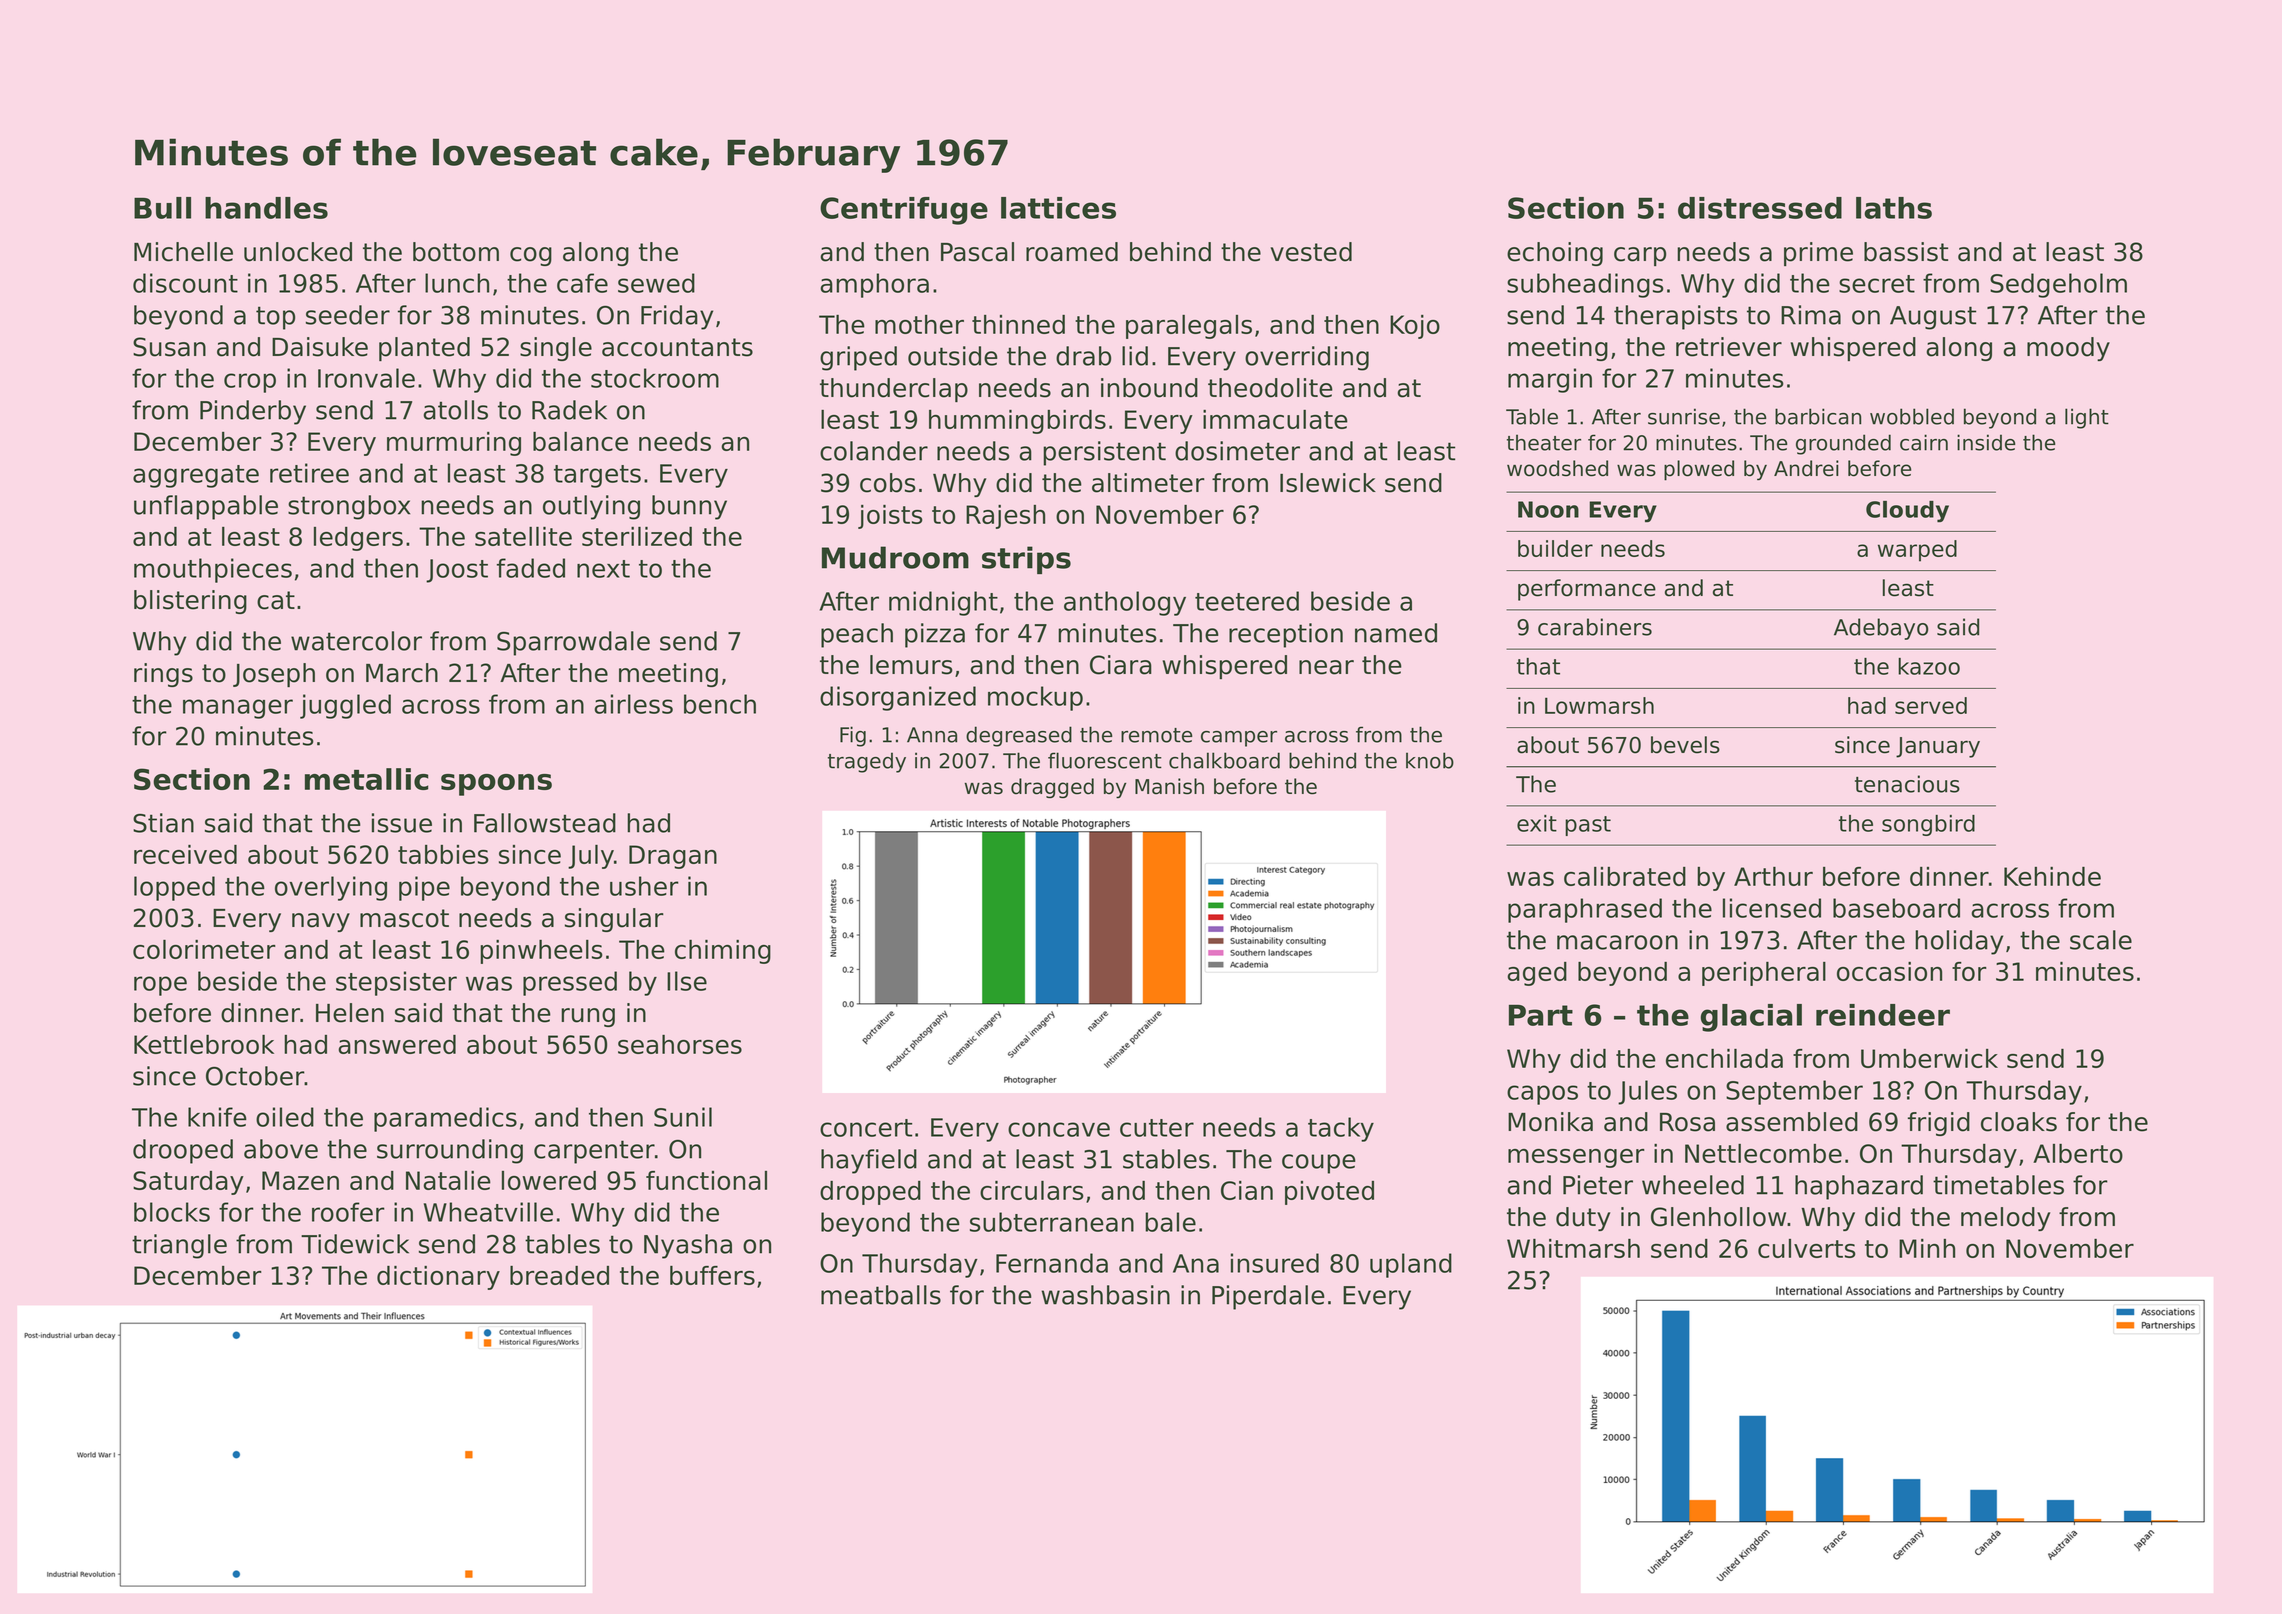  What do you see at coordinates (238, 709) in the page?
I see `manager` at bounding box center [238, 709].
